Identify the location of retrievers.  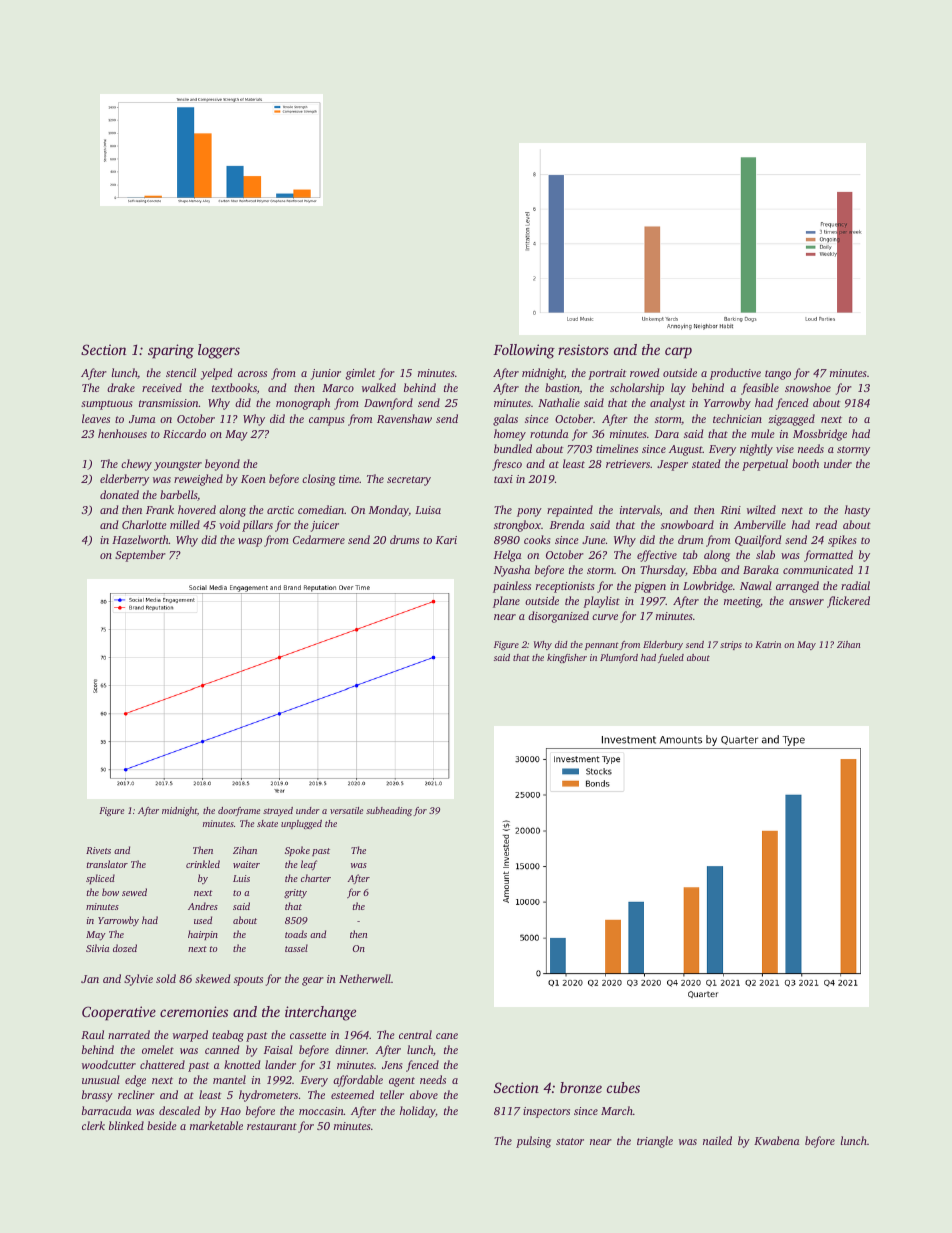
(628, 464).
